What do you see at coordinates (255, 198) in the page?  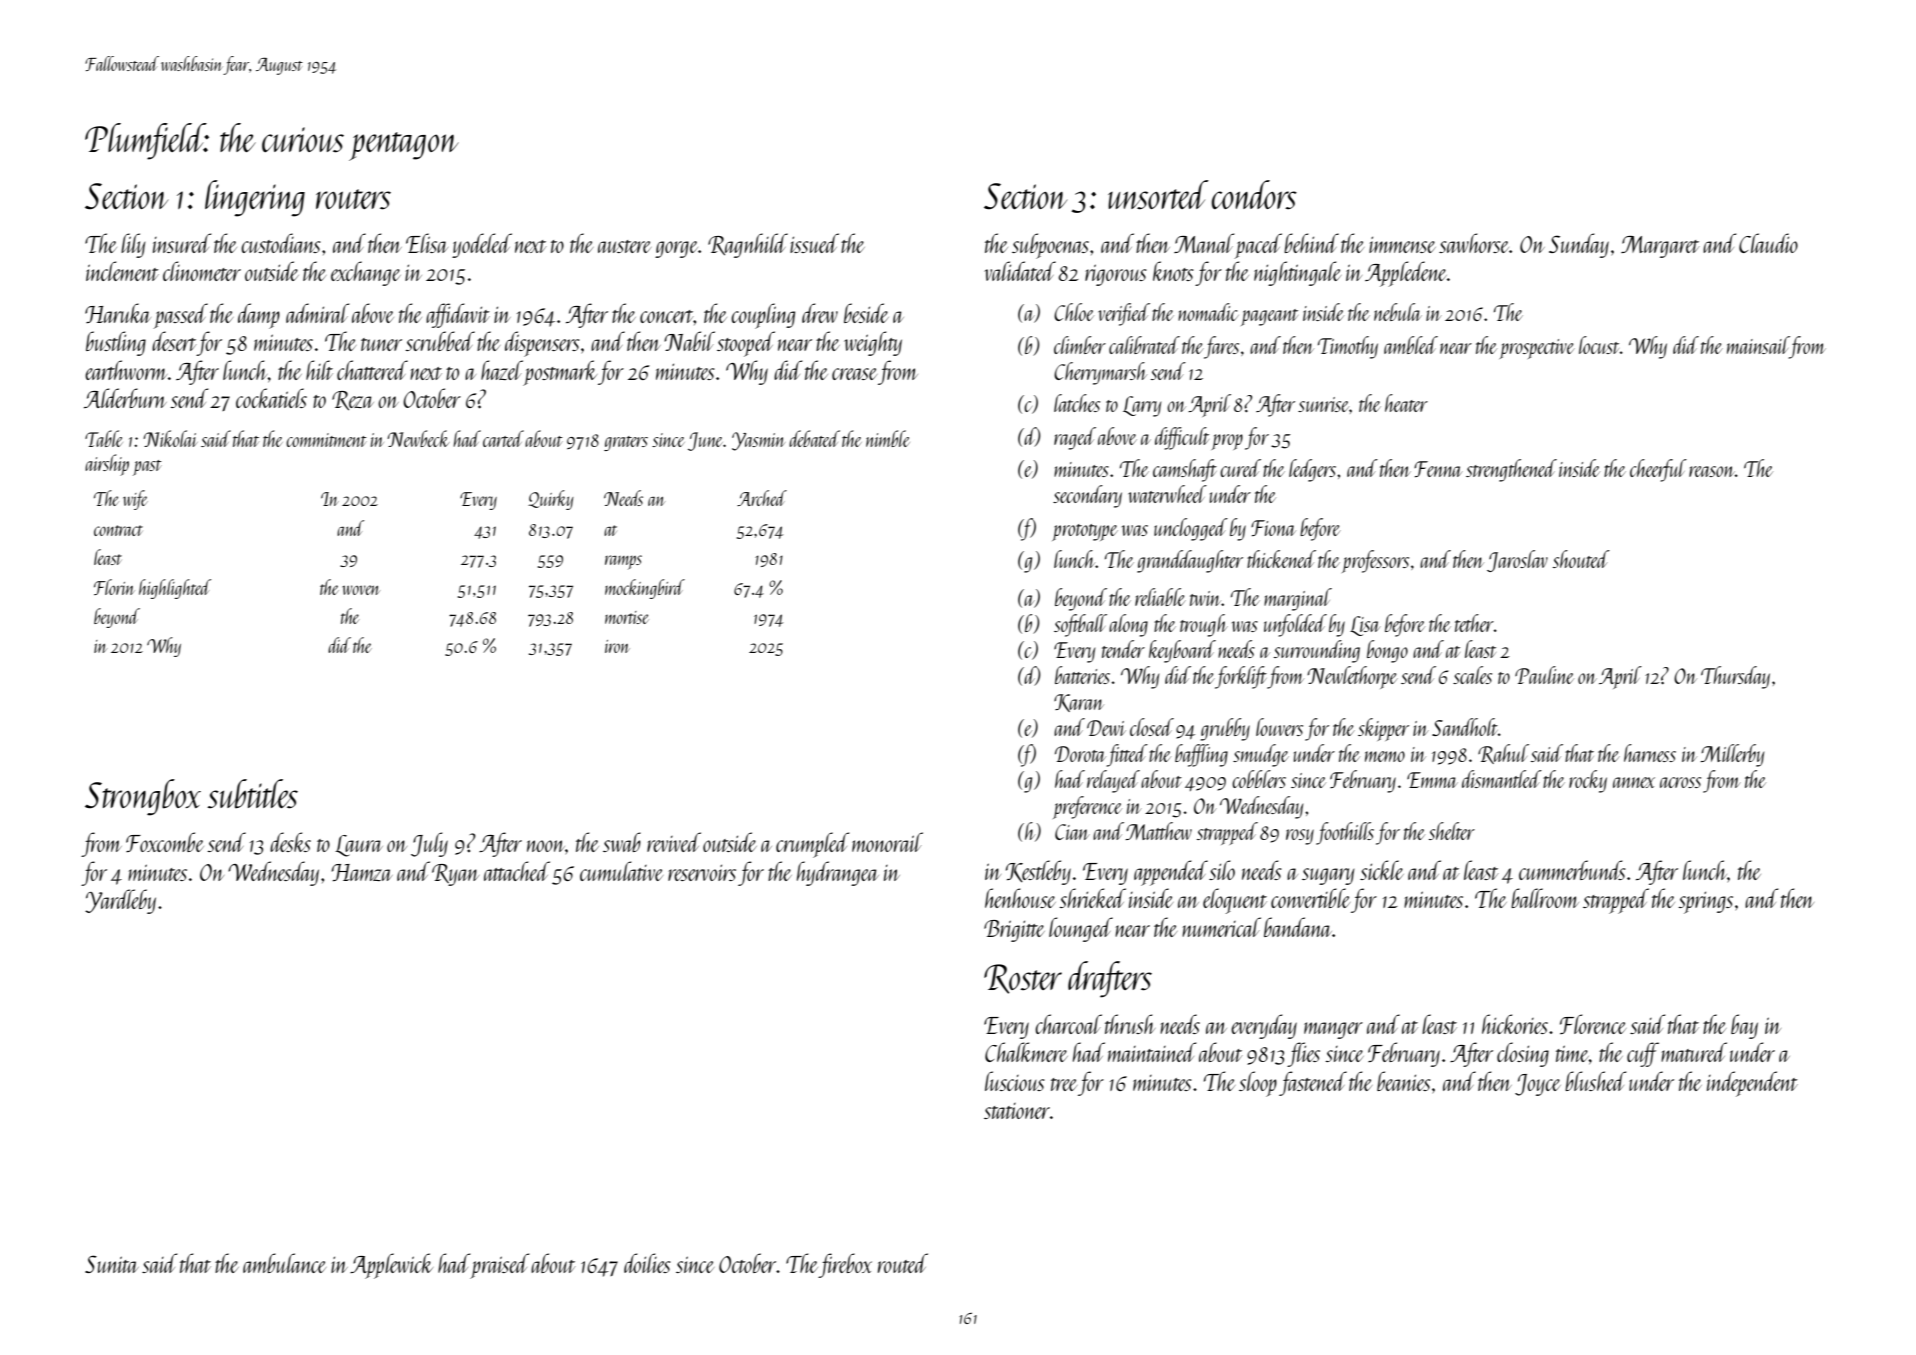 I see `lingering` at bounding box center [255, 198].
